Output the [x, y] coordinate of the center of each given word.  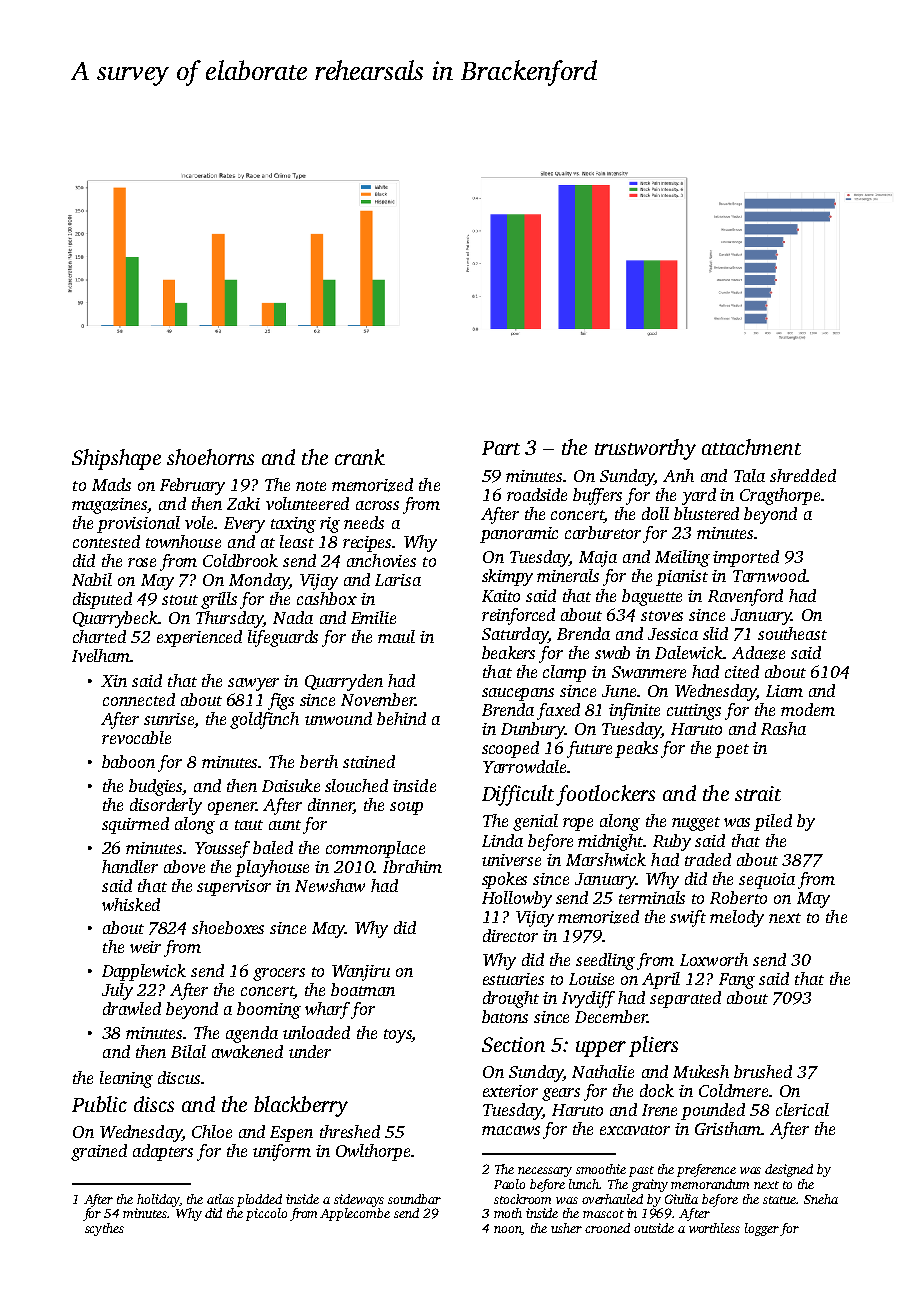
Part [501, 448]
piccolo [266, 1214]
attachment [751, 447]
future [589, 749]
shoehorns [210, 457]
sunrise [169, 719]
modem [808, 709]
